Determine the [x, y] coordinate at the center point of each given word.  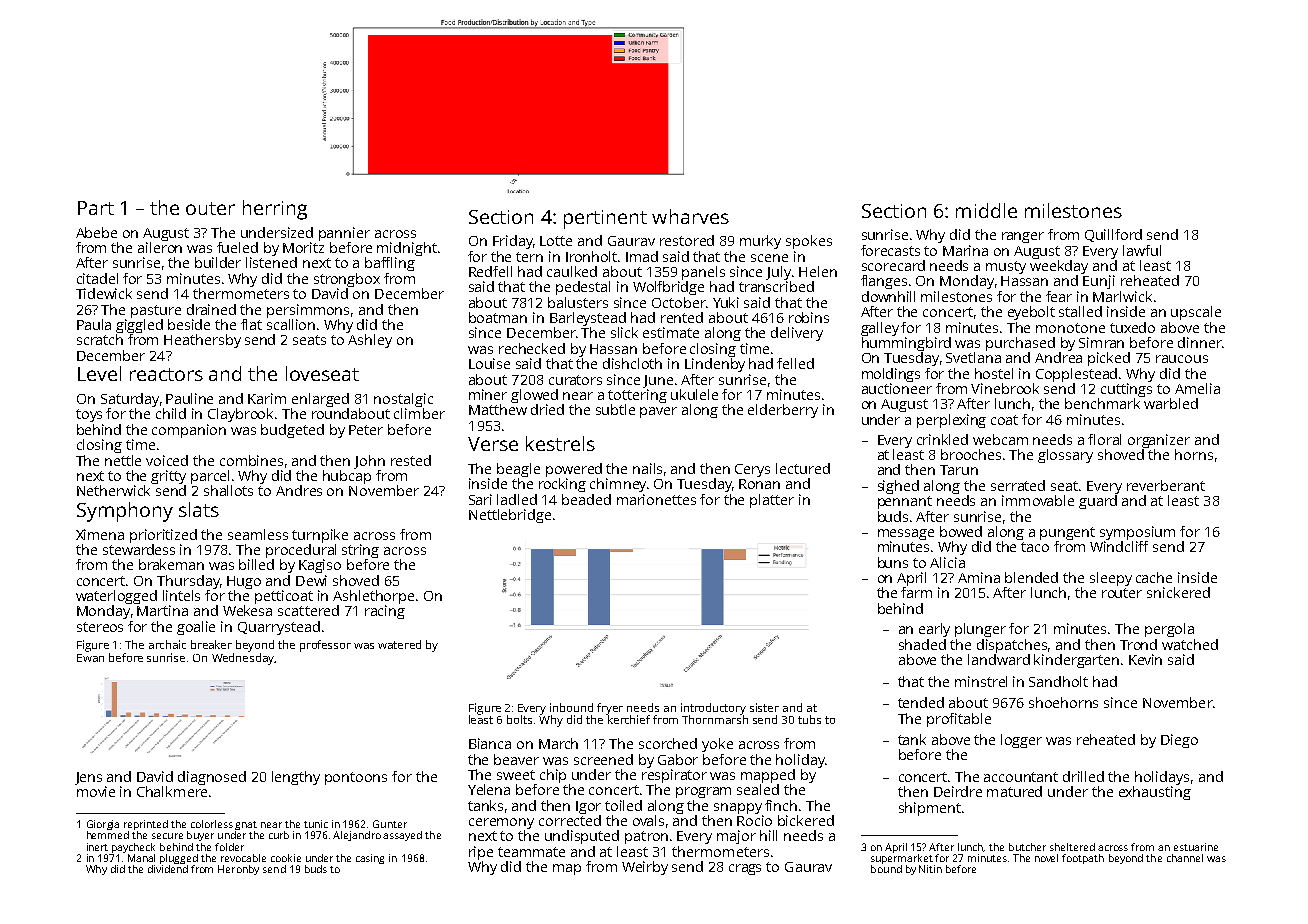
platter [772, 501]
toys [89, 415]
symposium [1137, 533]
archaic [167, 644]
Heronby [238, 870]
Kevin [1145, 659]
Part [96, 208]
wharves [690, 216]
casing [370, 859]
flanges [884, 282]
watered [399, 644]
